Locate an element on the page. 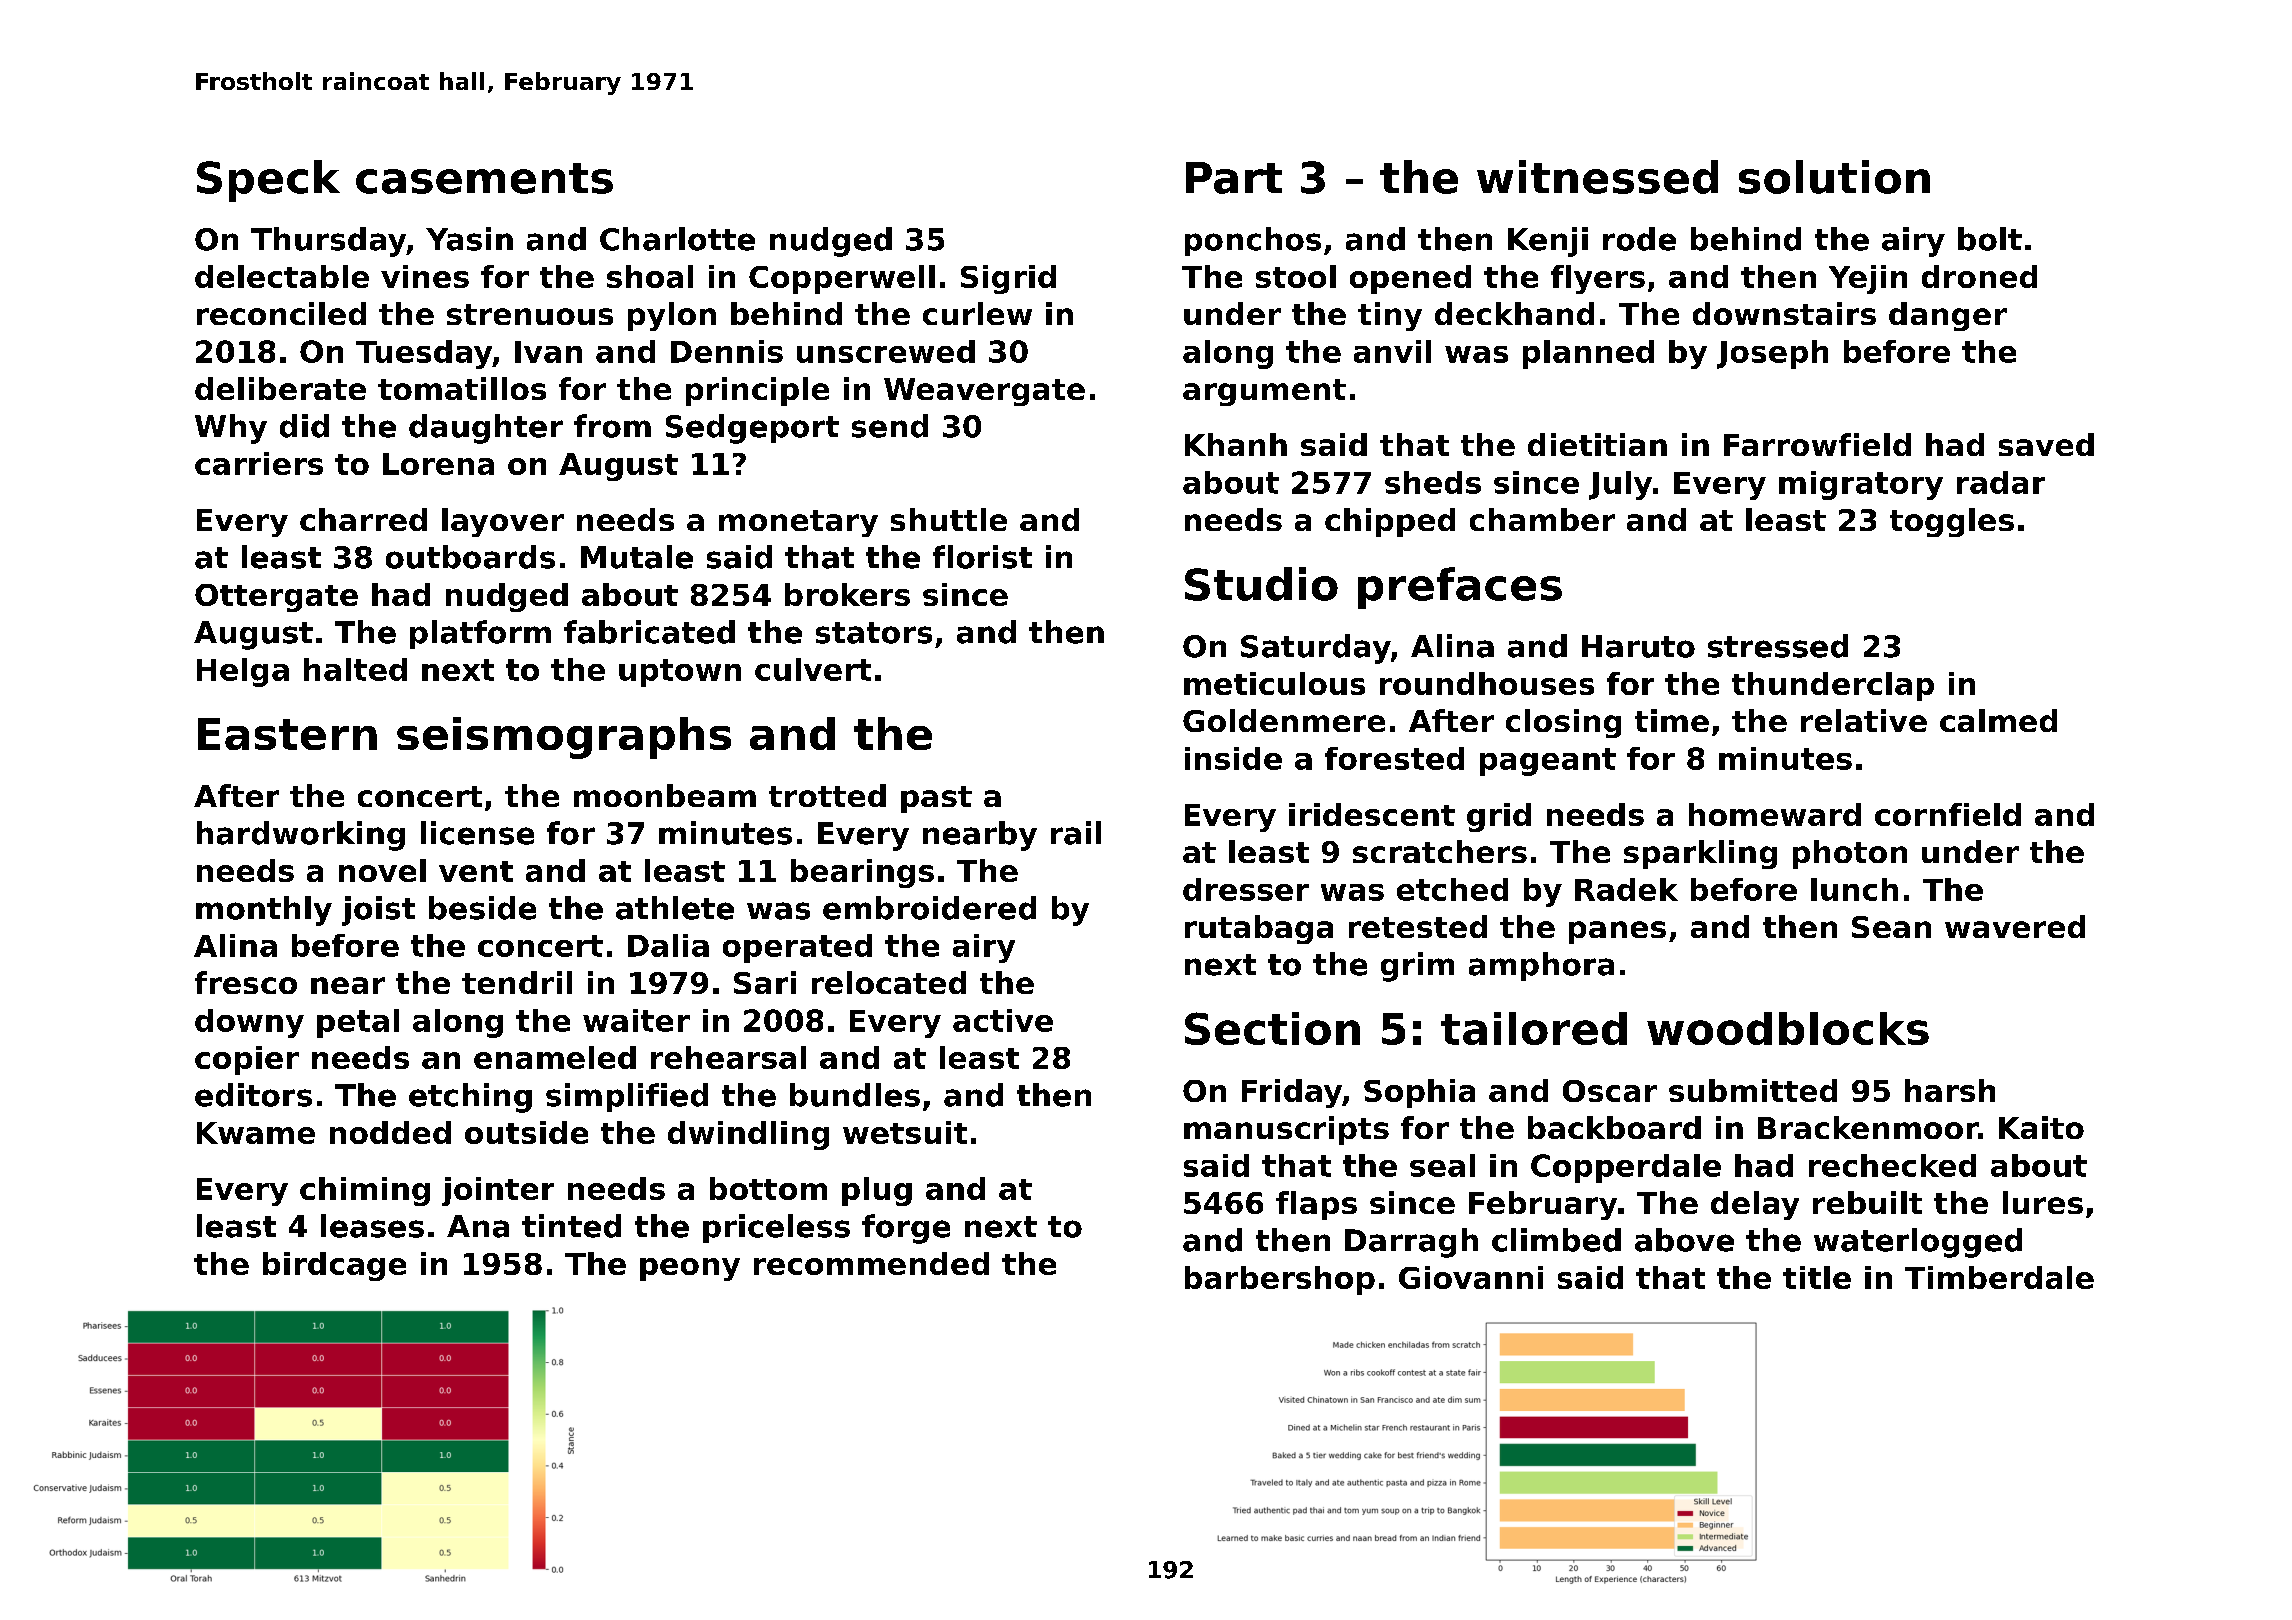  wavered is located at coordinates (2015, 926).
